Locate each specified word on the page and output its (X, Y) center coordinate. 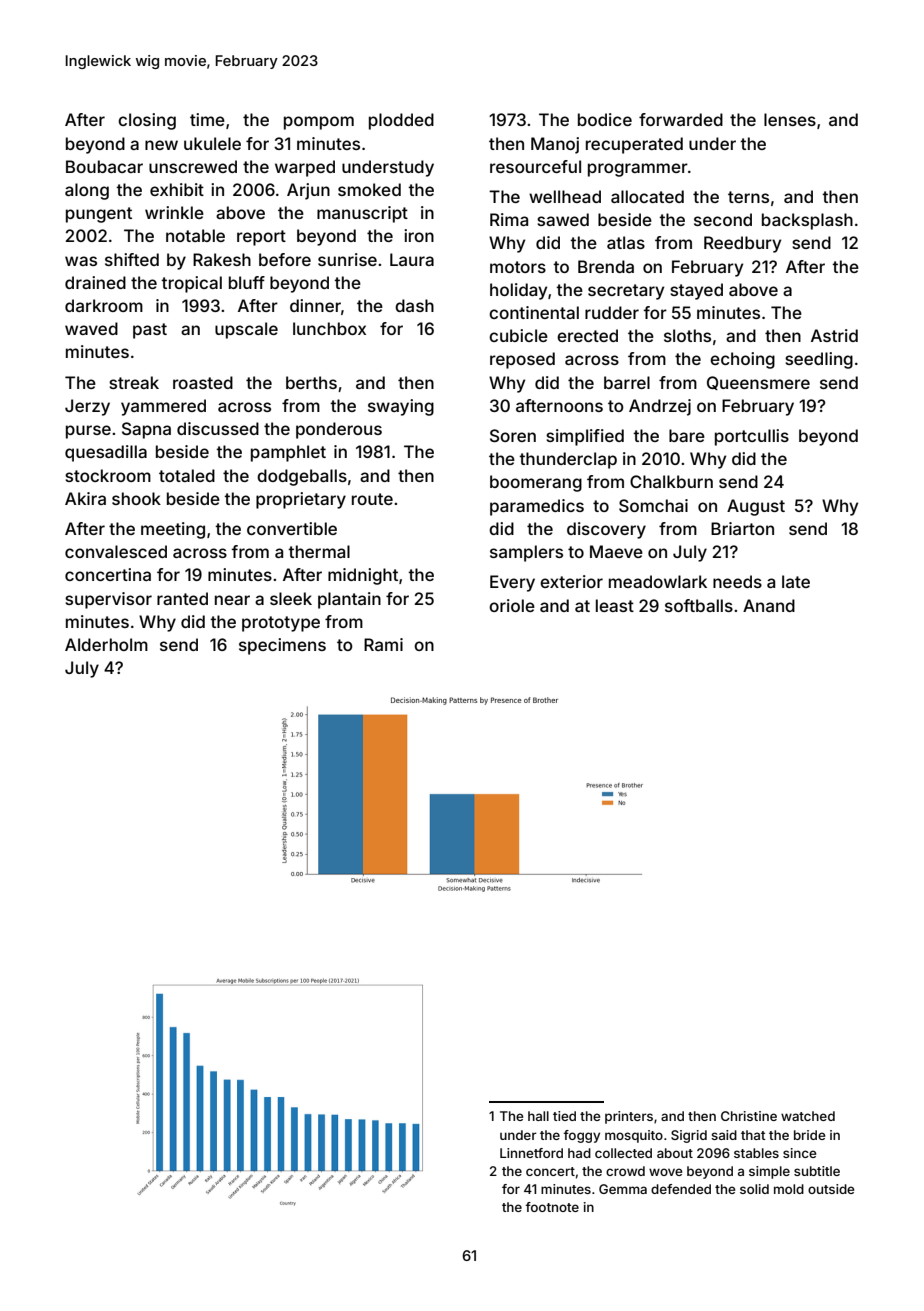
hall (538, 1116)
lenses (790, 119)
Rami (383, 644)
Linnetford (531, 1153)
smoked (369, 189)
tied (564, 1116)
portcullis (752, 437)
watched (808, 1116)
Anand (769, 605)
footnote (552, 1207)
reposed (522, 360)
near (232, 600)
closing (147, 121)
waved (91, 328)
